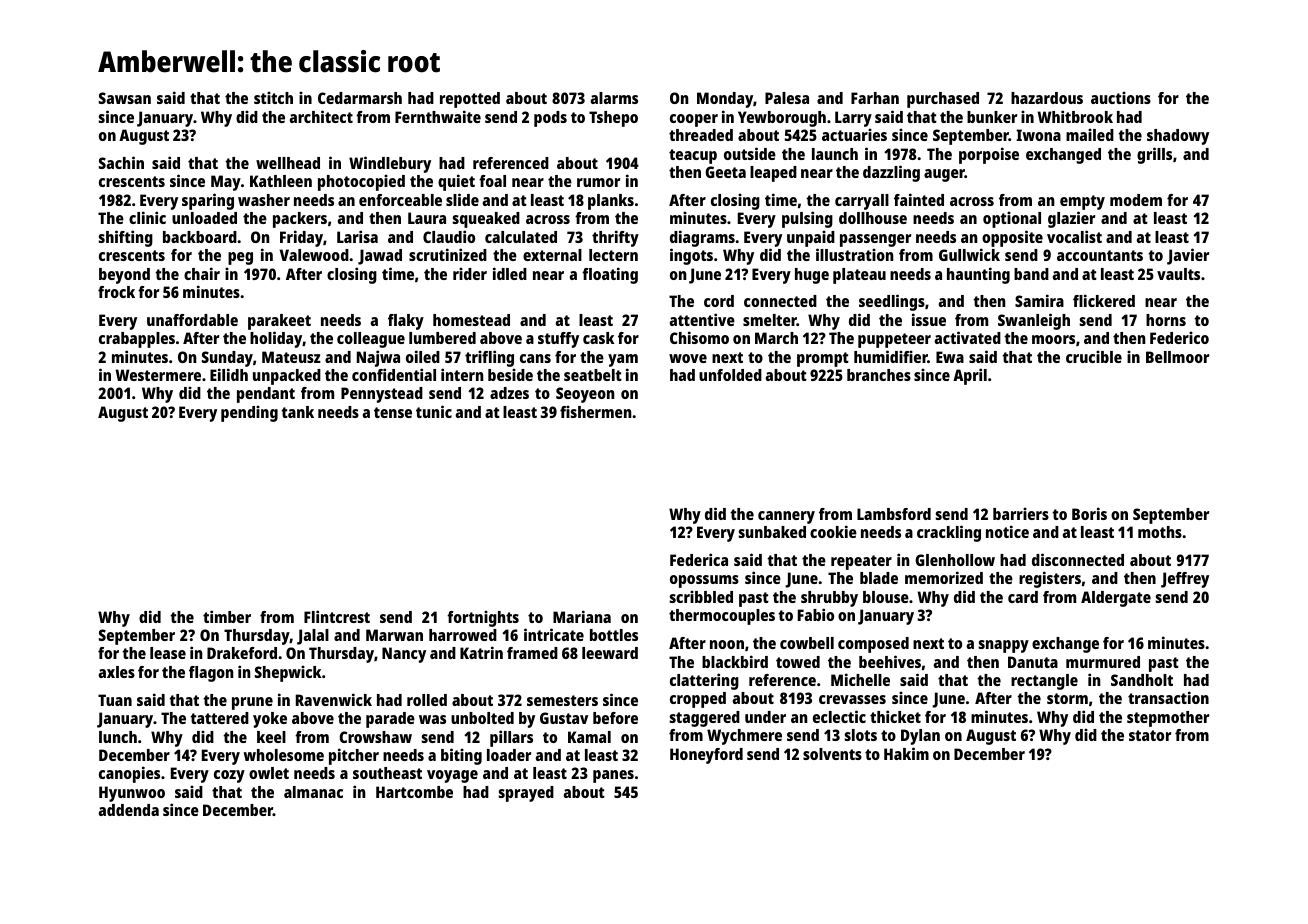  I want to click on Jeffrey, so click(1185, 580).
